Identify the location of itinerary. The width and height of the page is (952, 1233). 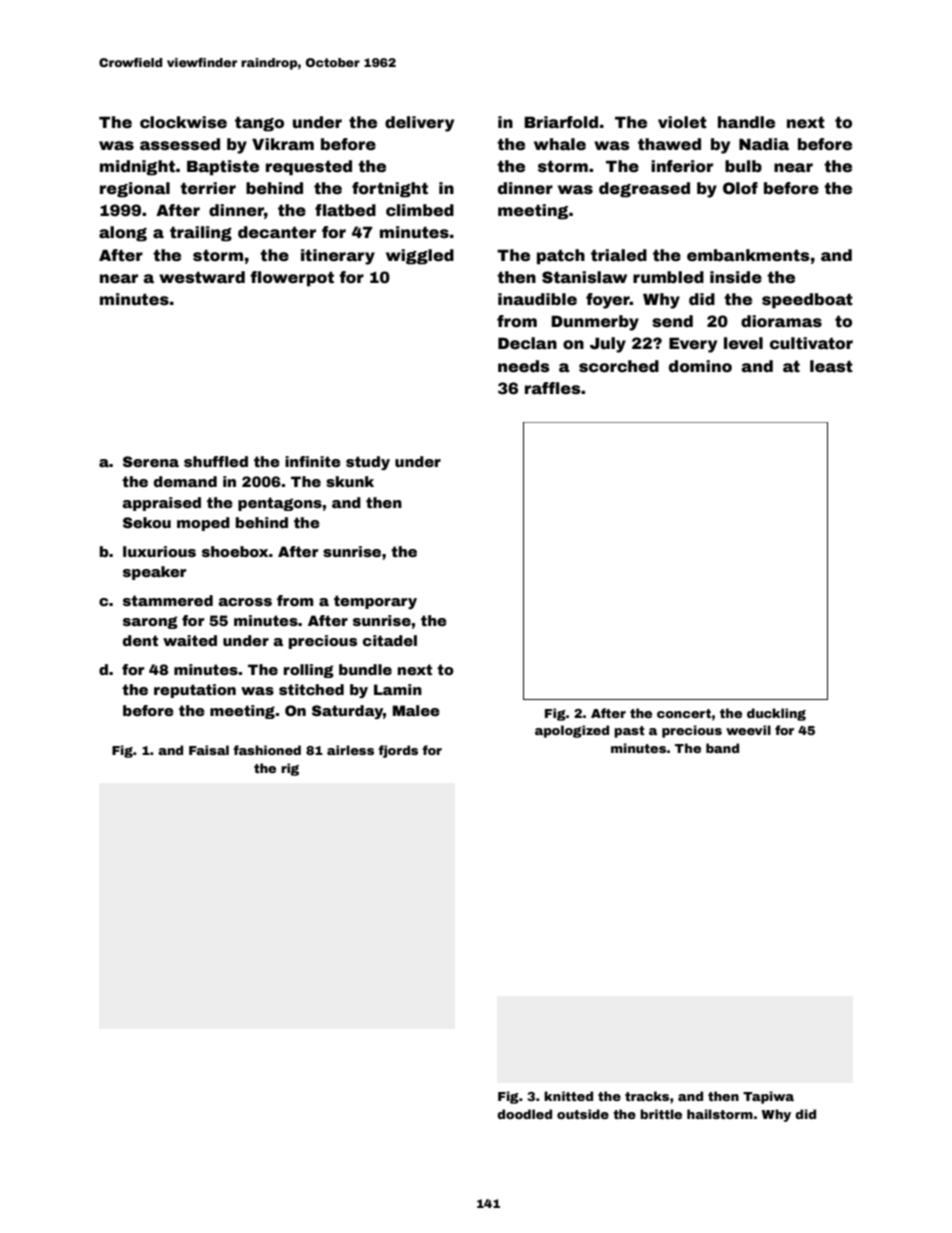
(338, 257).
